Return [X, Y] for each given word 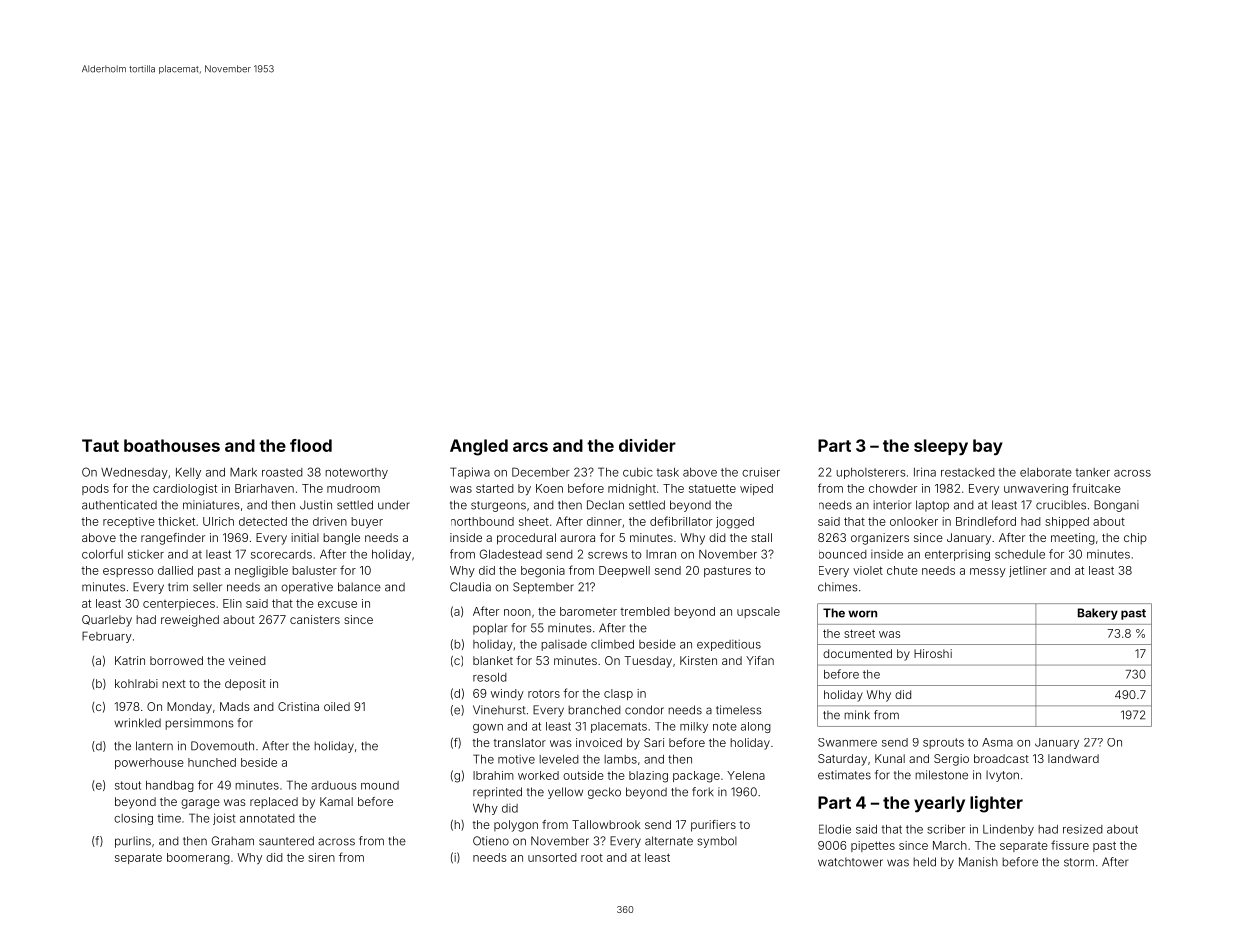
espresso [128, 572]
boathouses [172, 445]
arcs [530, 447]
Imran [661, 554]
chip [1135, 539]
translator [520, 742]
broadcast [1001, 758]
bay [988, 447]
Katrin [130, 660]
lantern [154, 746]
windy [507, 694]
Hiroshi [933, 653]
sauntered [286, 841]
